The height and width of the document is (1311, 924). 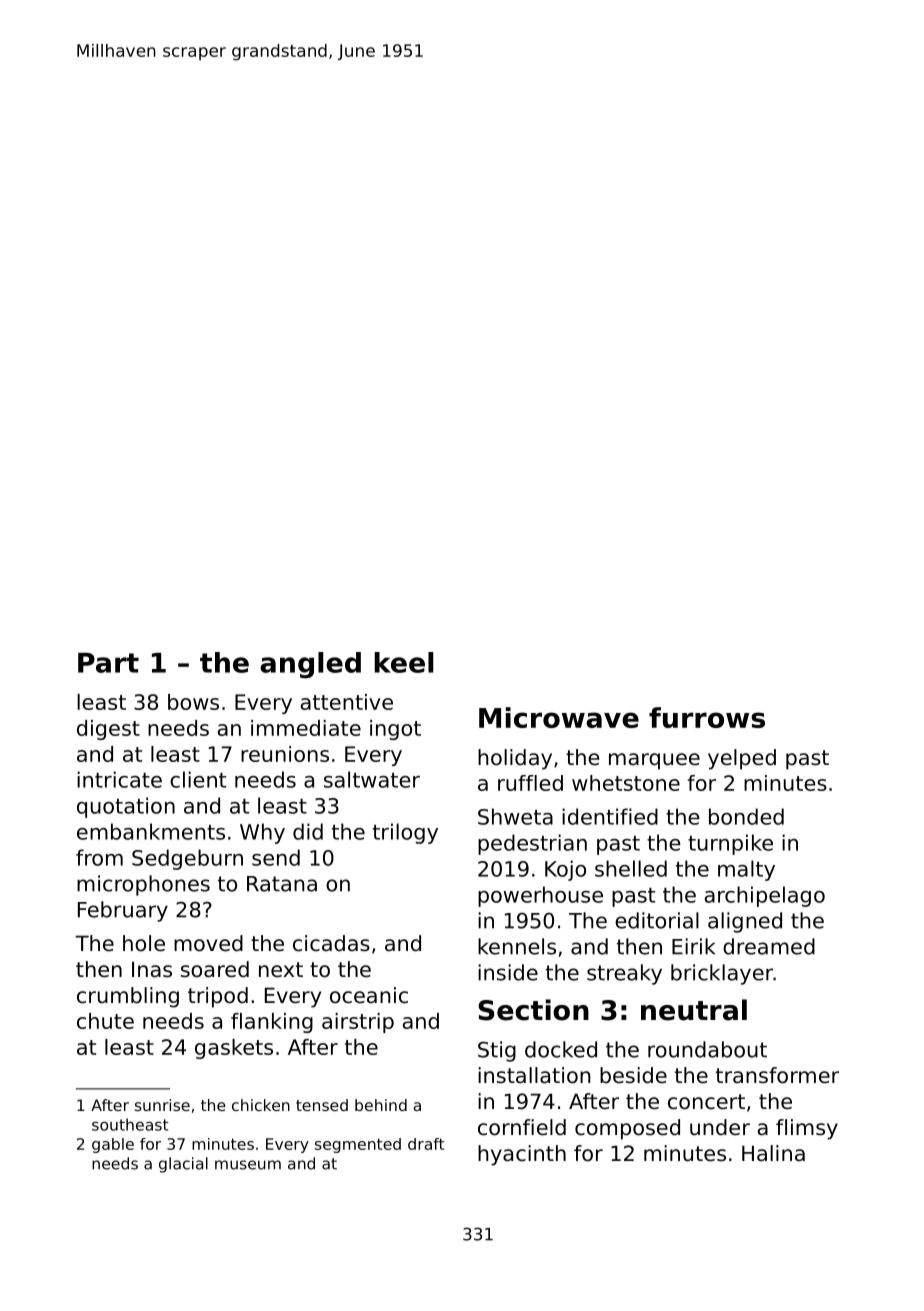 I want to click on marquee, so click(x=654, y=761).
